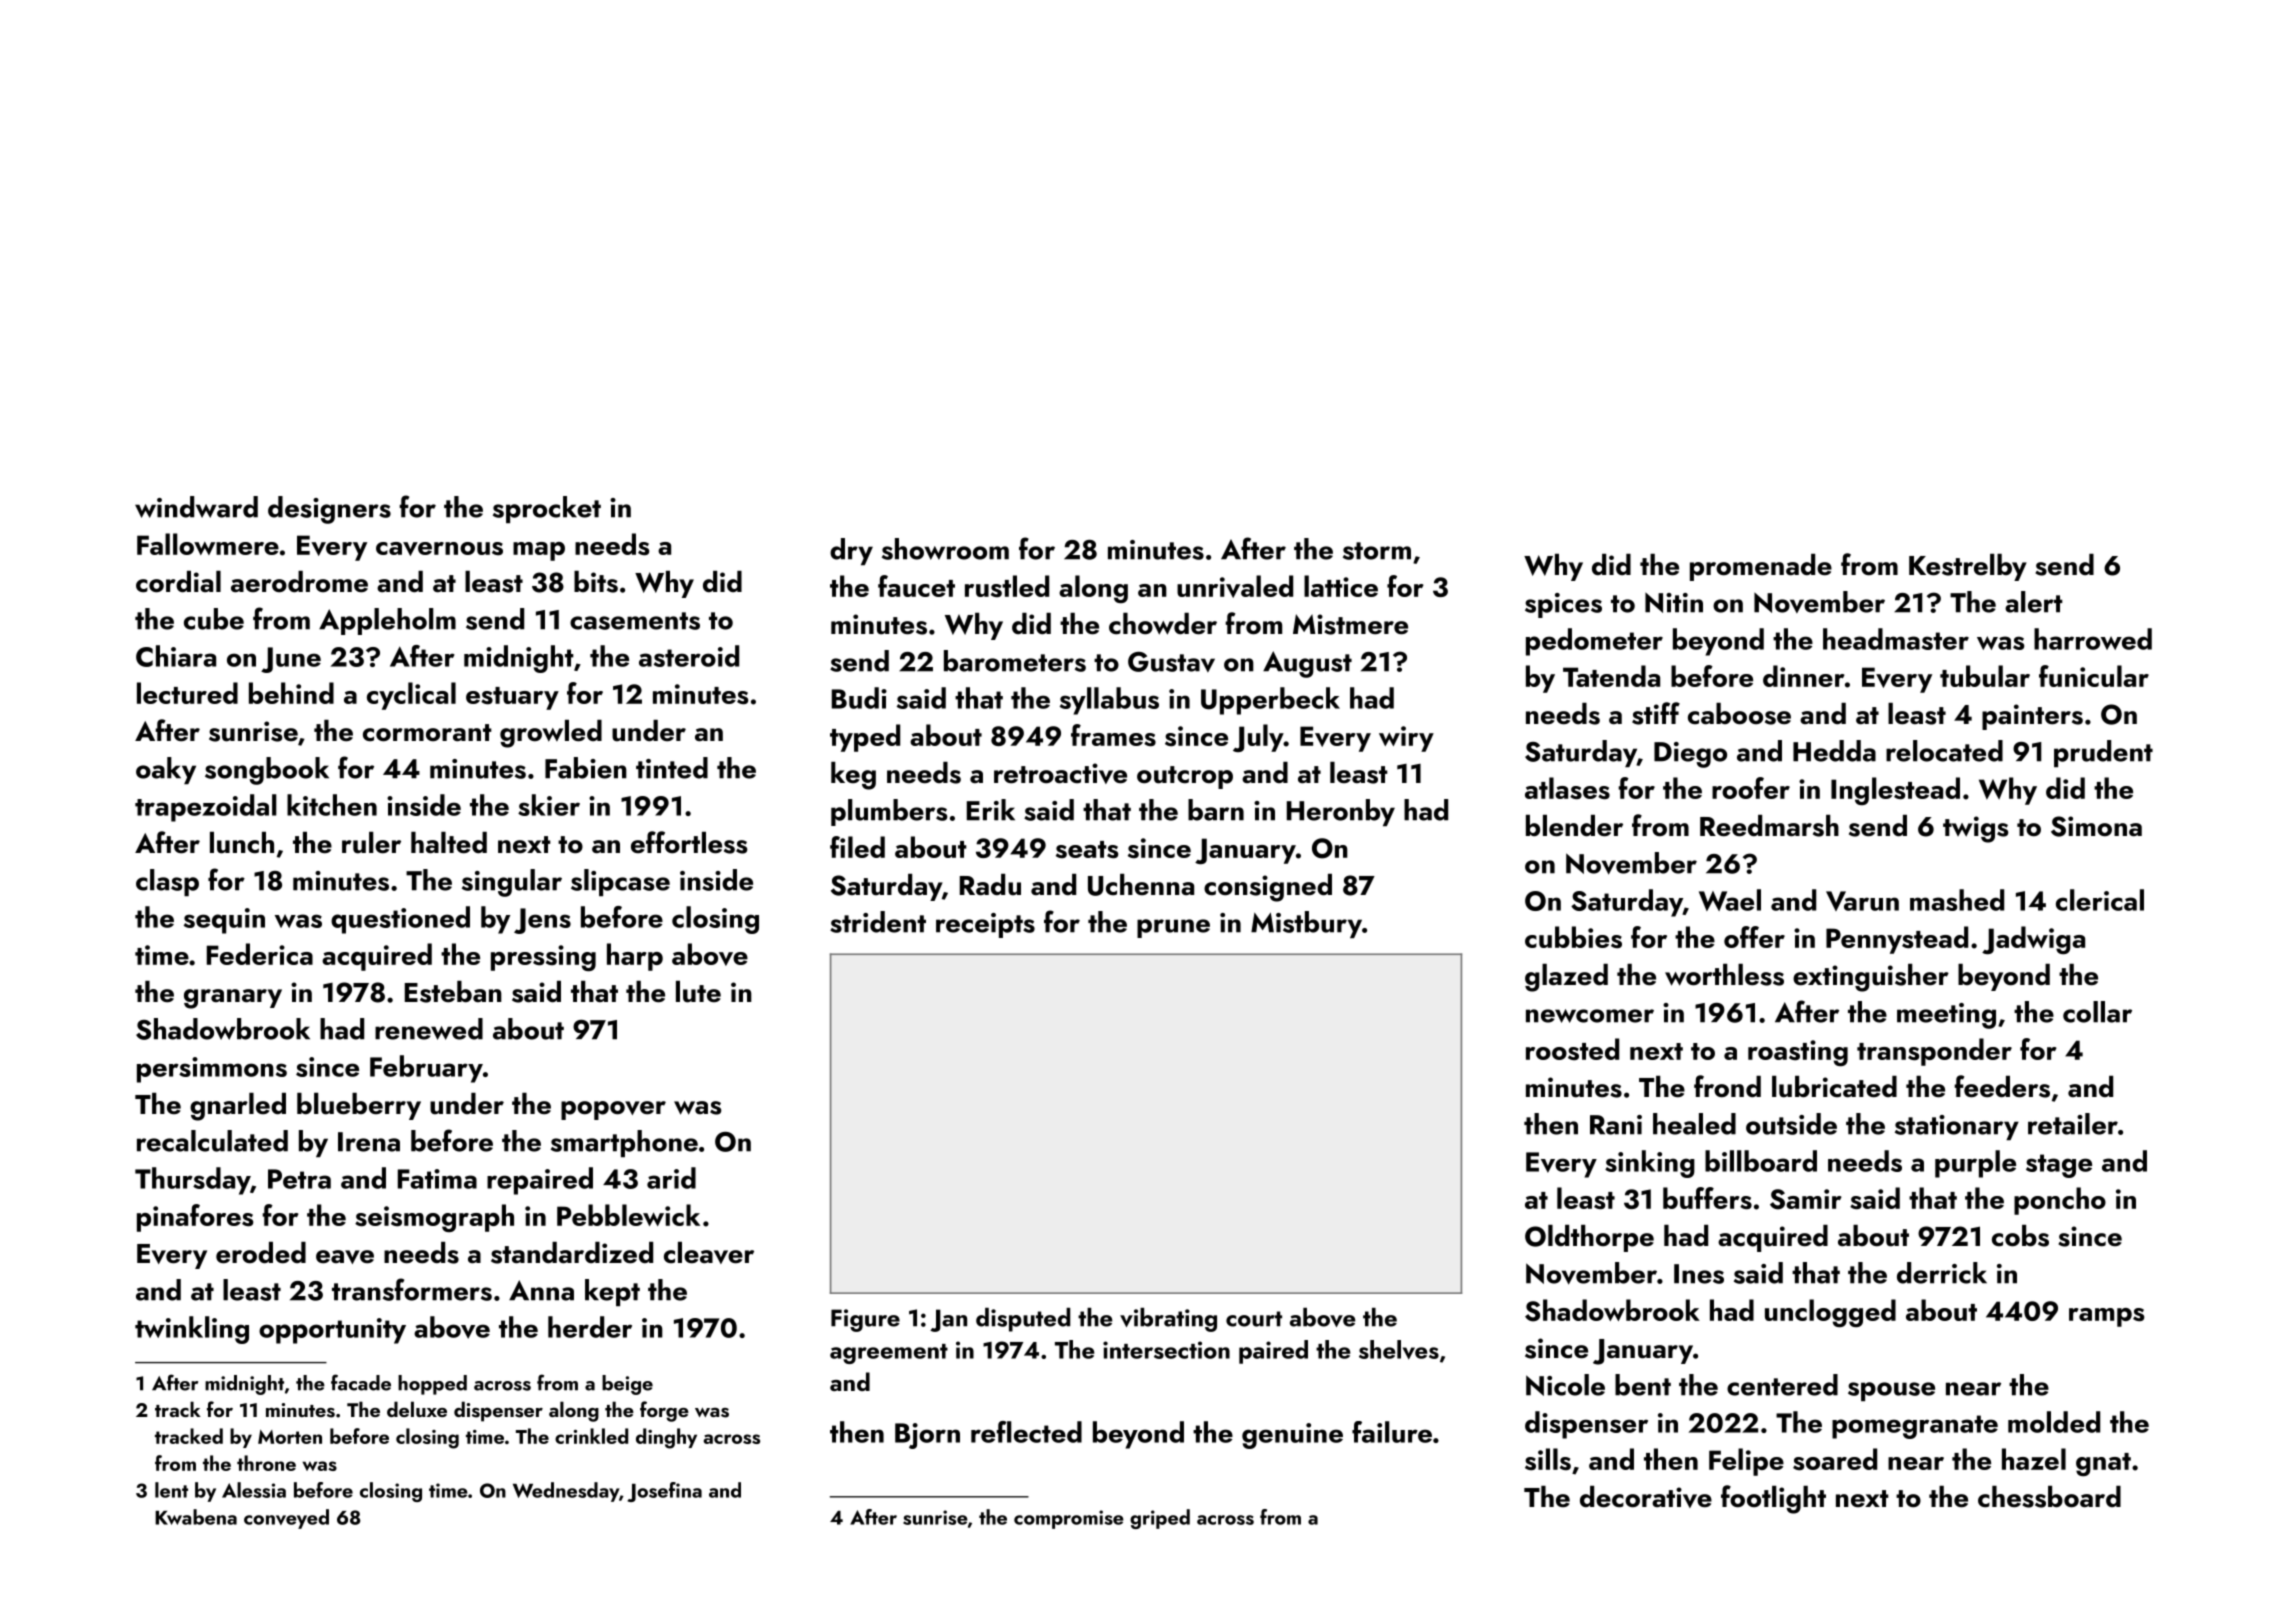  What do you see at coordinates (1069, 1519) in the screenshot?
I see `compromise` at bounding box center [1069, 1519].
